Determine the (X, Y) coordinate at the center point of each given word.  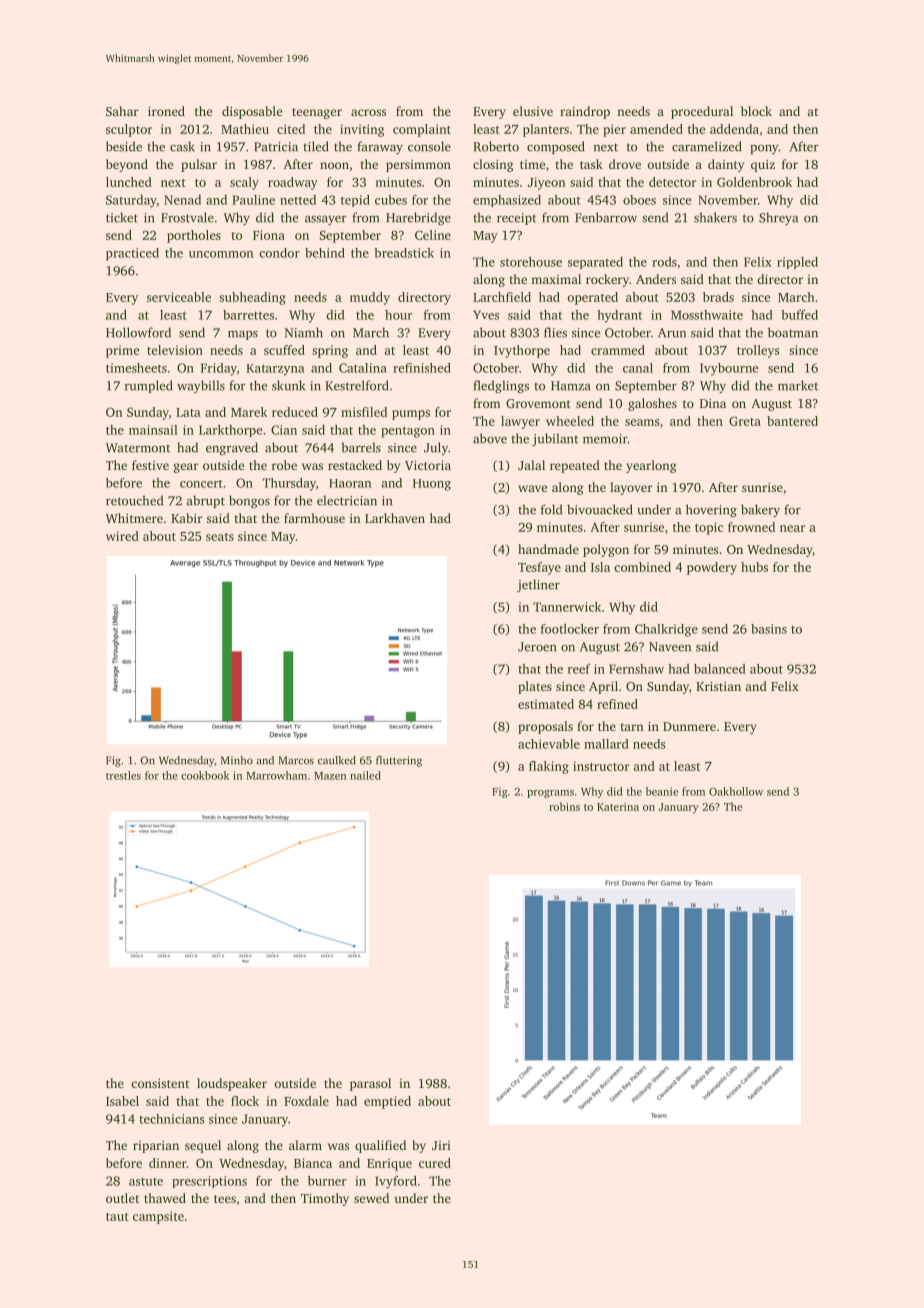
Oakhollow (736, 791)
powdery (712, 568)
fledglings (501, 386)
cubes (391, 200)
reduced (295, 412)
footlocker (570, 629)
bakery (760, 510)
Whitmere (134, 518)
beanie (662, 791)
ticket (122, 217)
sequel (203, 1146)
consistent (160, 1083)
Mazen (330, 776)
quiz (763, 166)
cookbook (205, 775)
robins (564, 806)
